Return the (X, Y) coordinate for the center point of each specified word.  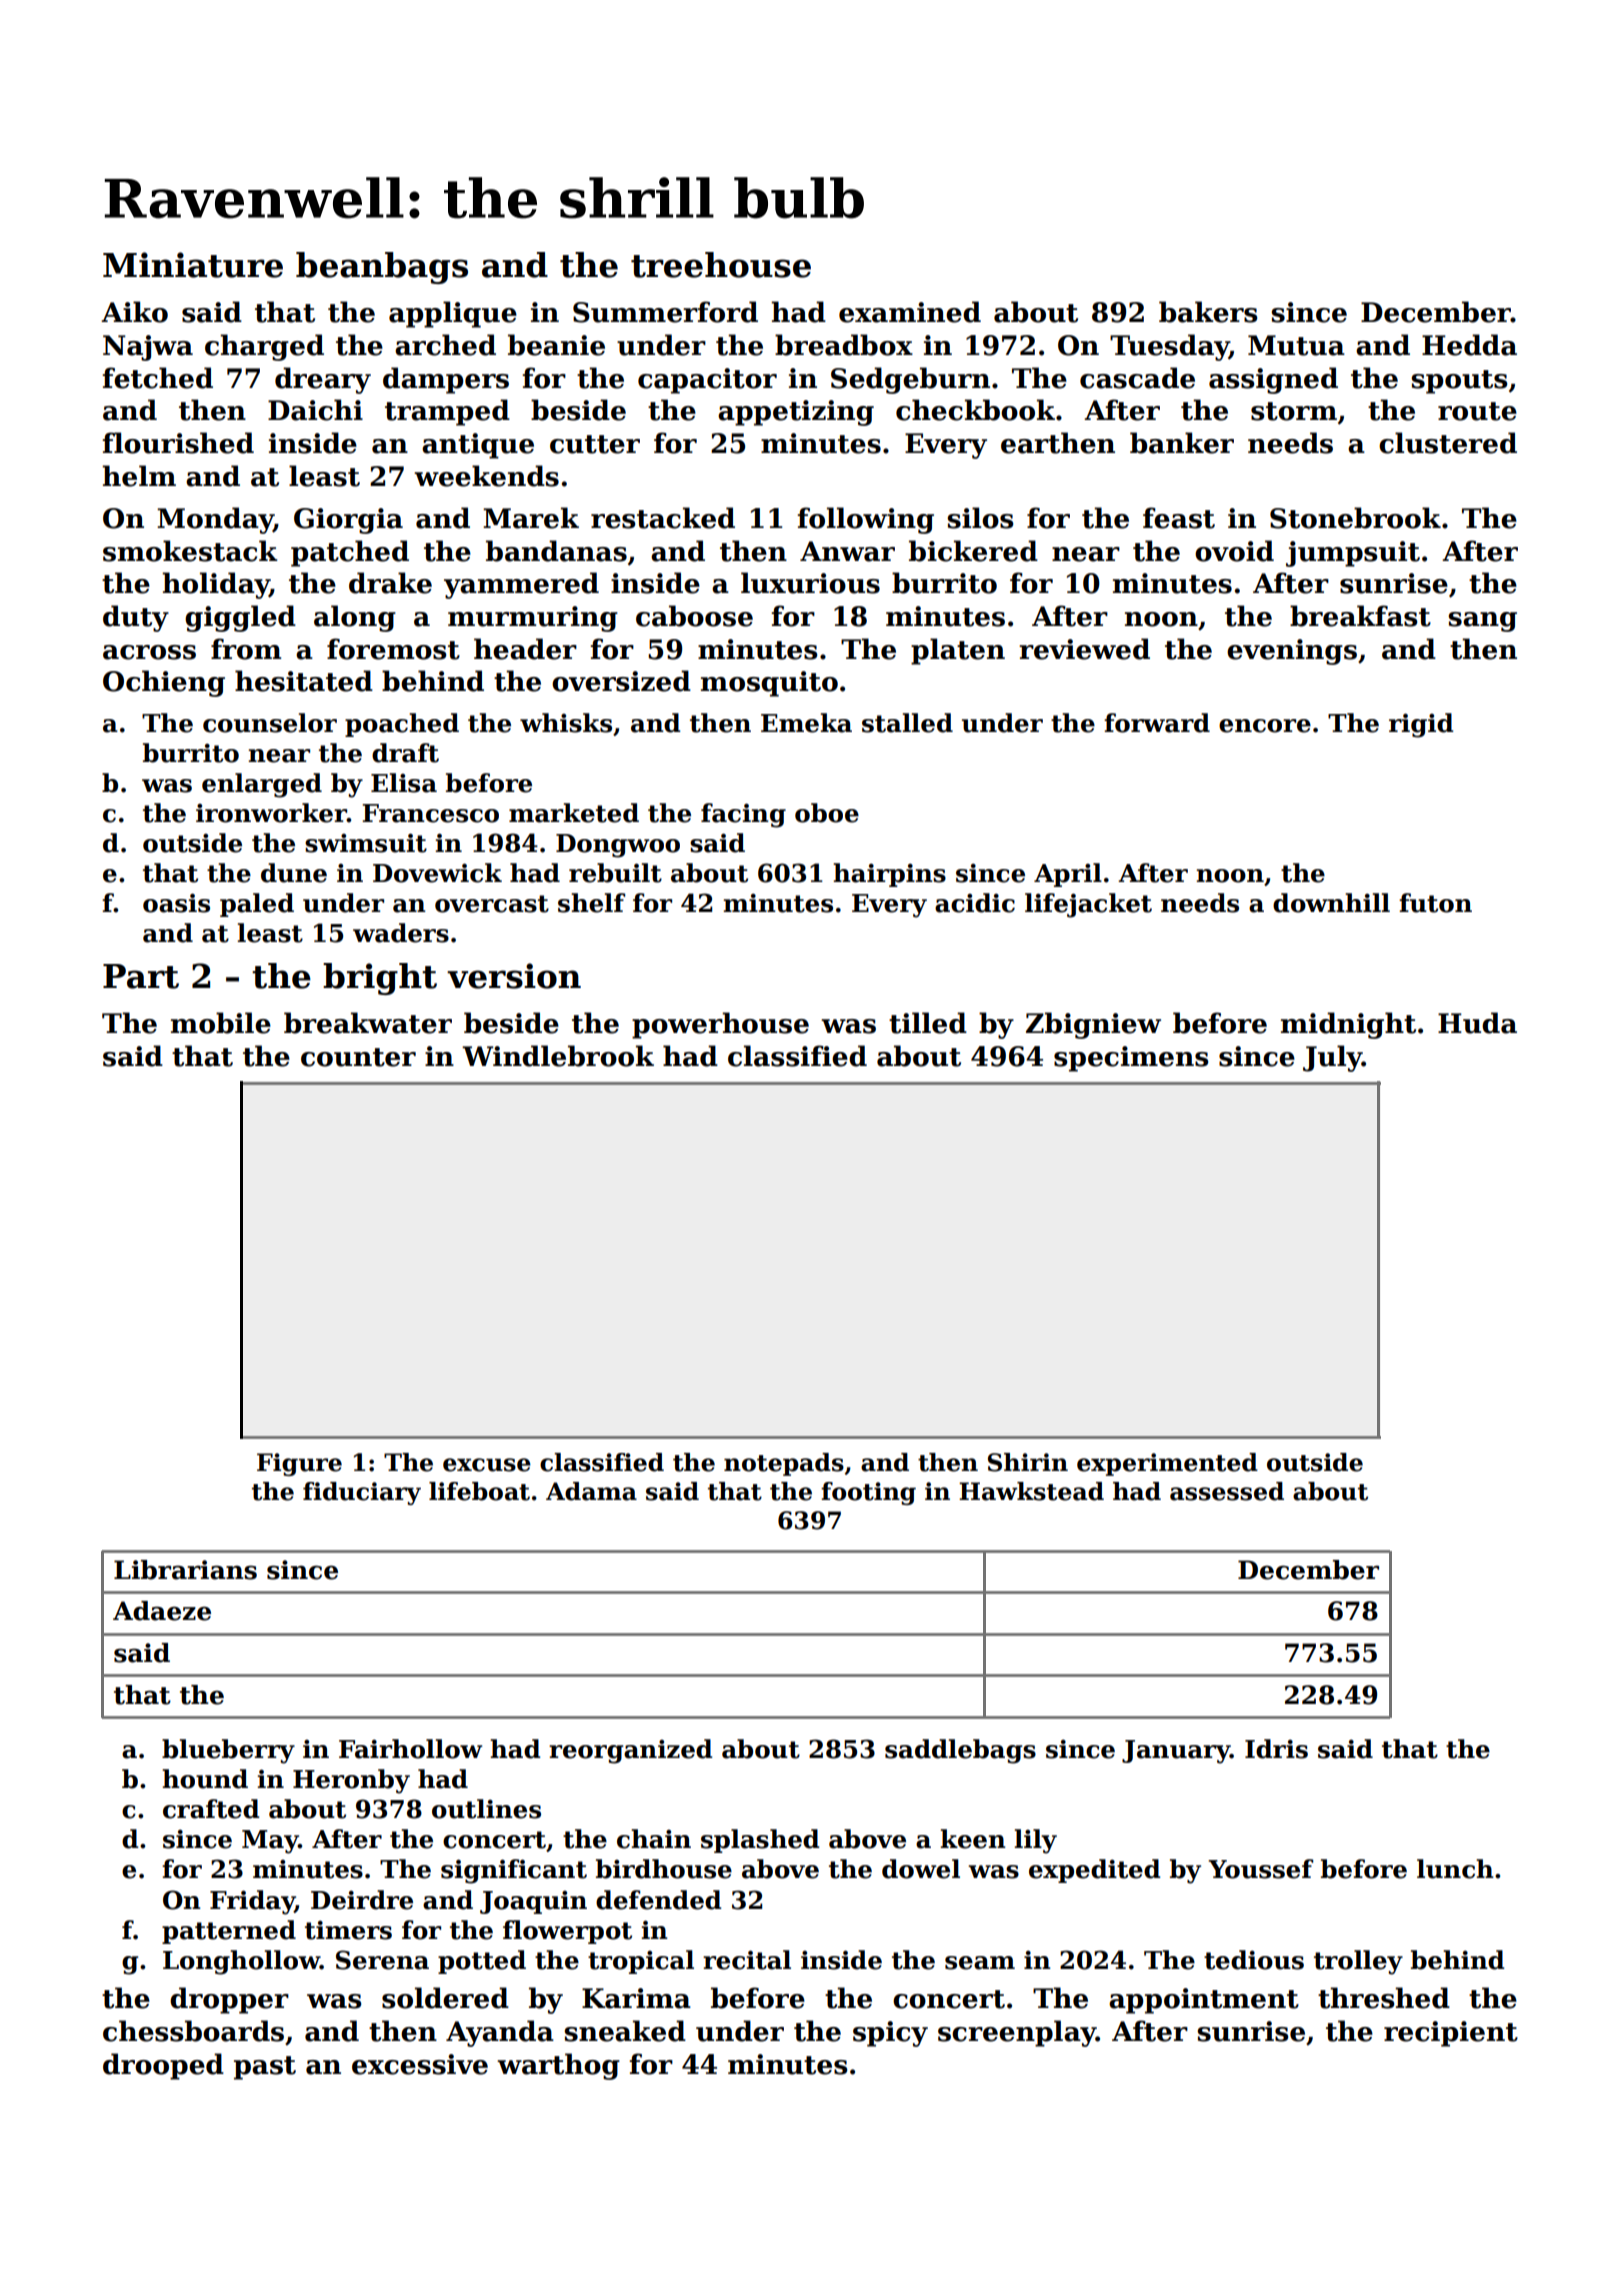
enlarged (262, 785)
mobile (221, 1023)
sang (1482, 622)
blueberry (228, 1751)
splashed (760, 1841)
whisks (566, 723)
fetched (157, 378)
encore (1265, 726)
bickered (973, 551)
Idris (1276, 1749)
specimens (1131, 1059)
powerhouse (720, 1025)
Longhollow (241, 1962)
